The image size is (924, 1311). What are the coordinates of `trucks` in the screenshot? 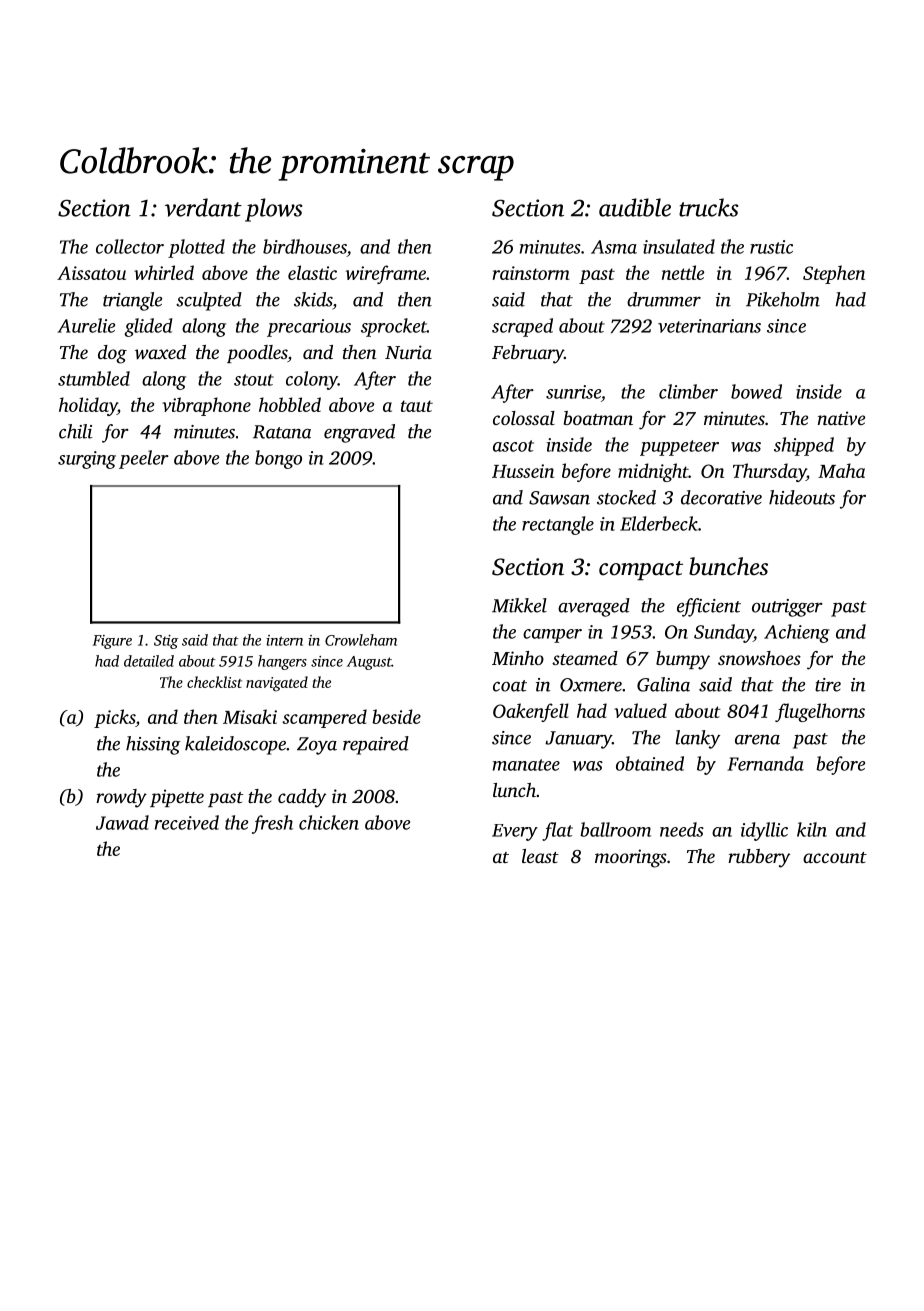 It's located at (709, 207).
